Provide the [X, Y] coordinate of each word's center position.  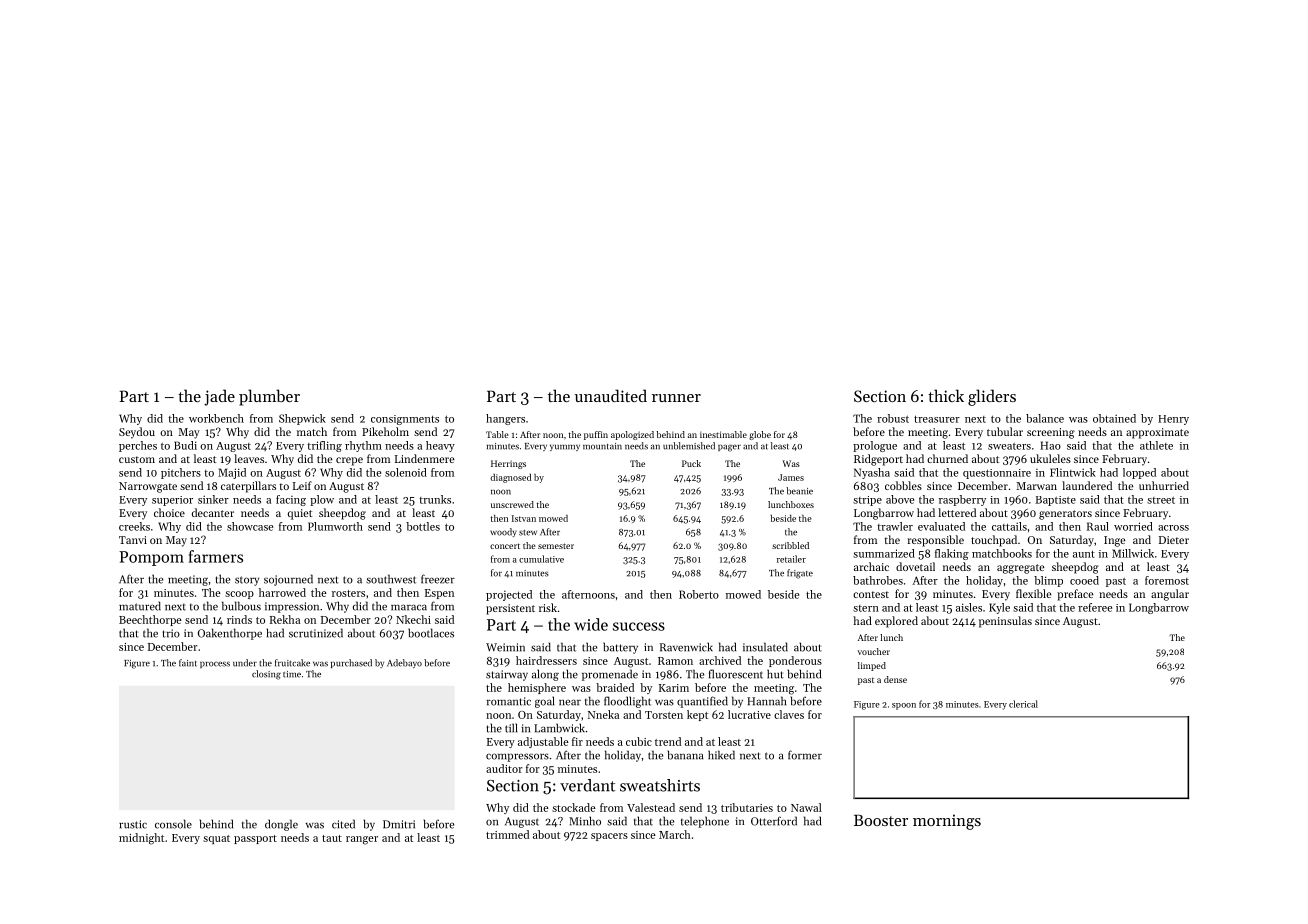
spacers [609, 837]
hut [775, 674]
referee [1095, 607]
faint [188, 663]
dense [895, 679]
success [639, 626]
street [1161, 500]
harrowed [282, 592]
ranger [362, 840]
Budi [185, 445]
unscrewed [512, 504]
